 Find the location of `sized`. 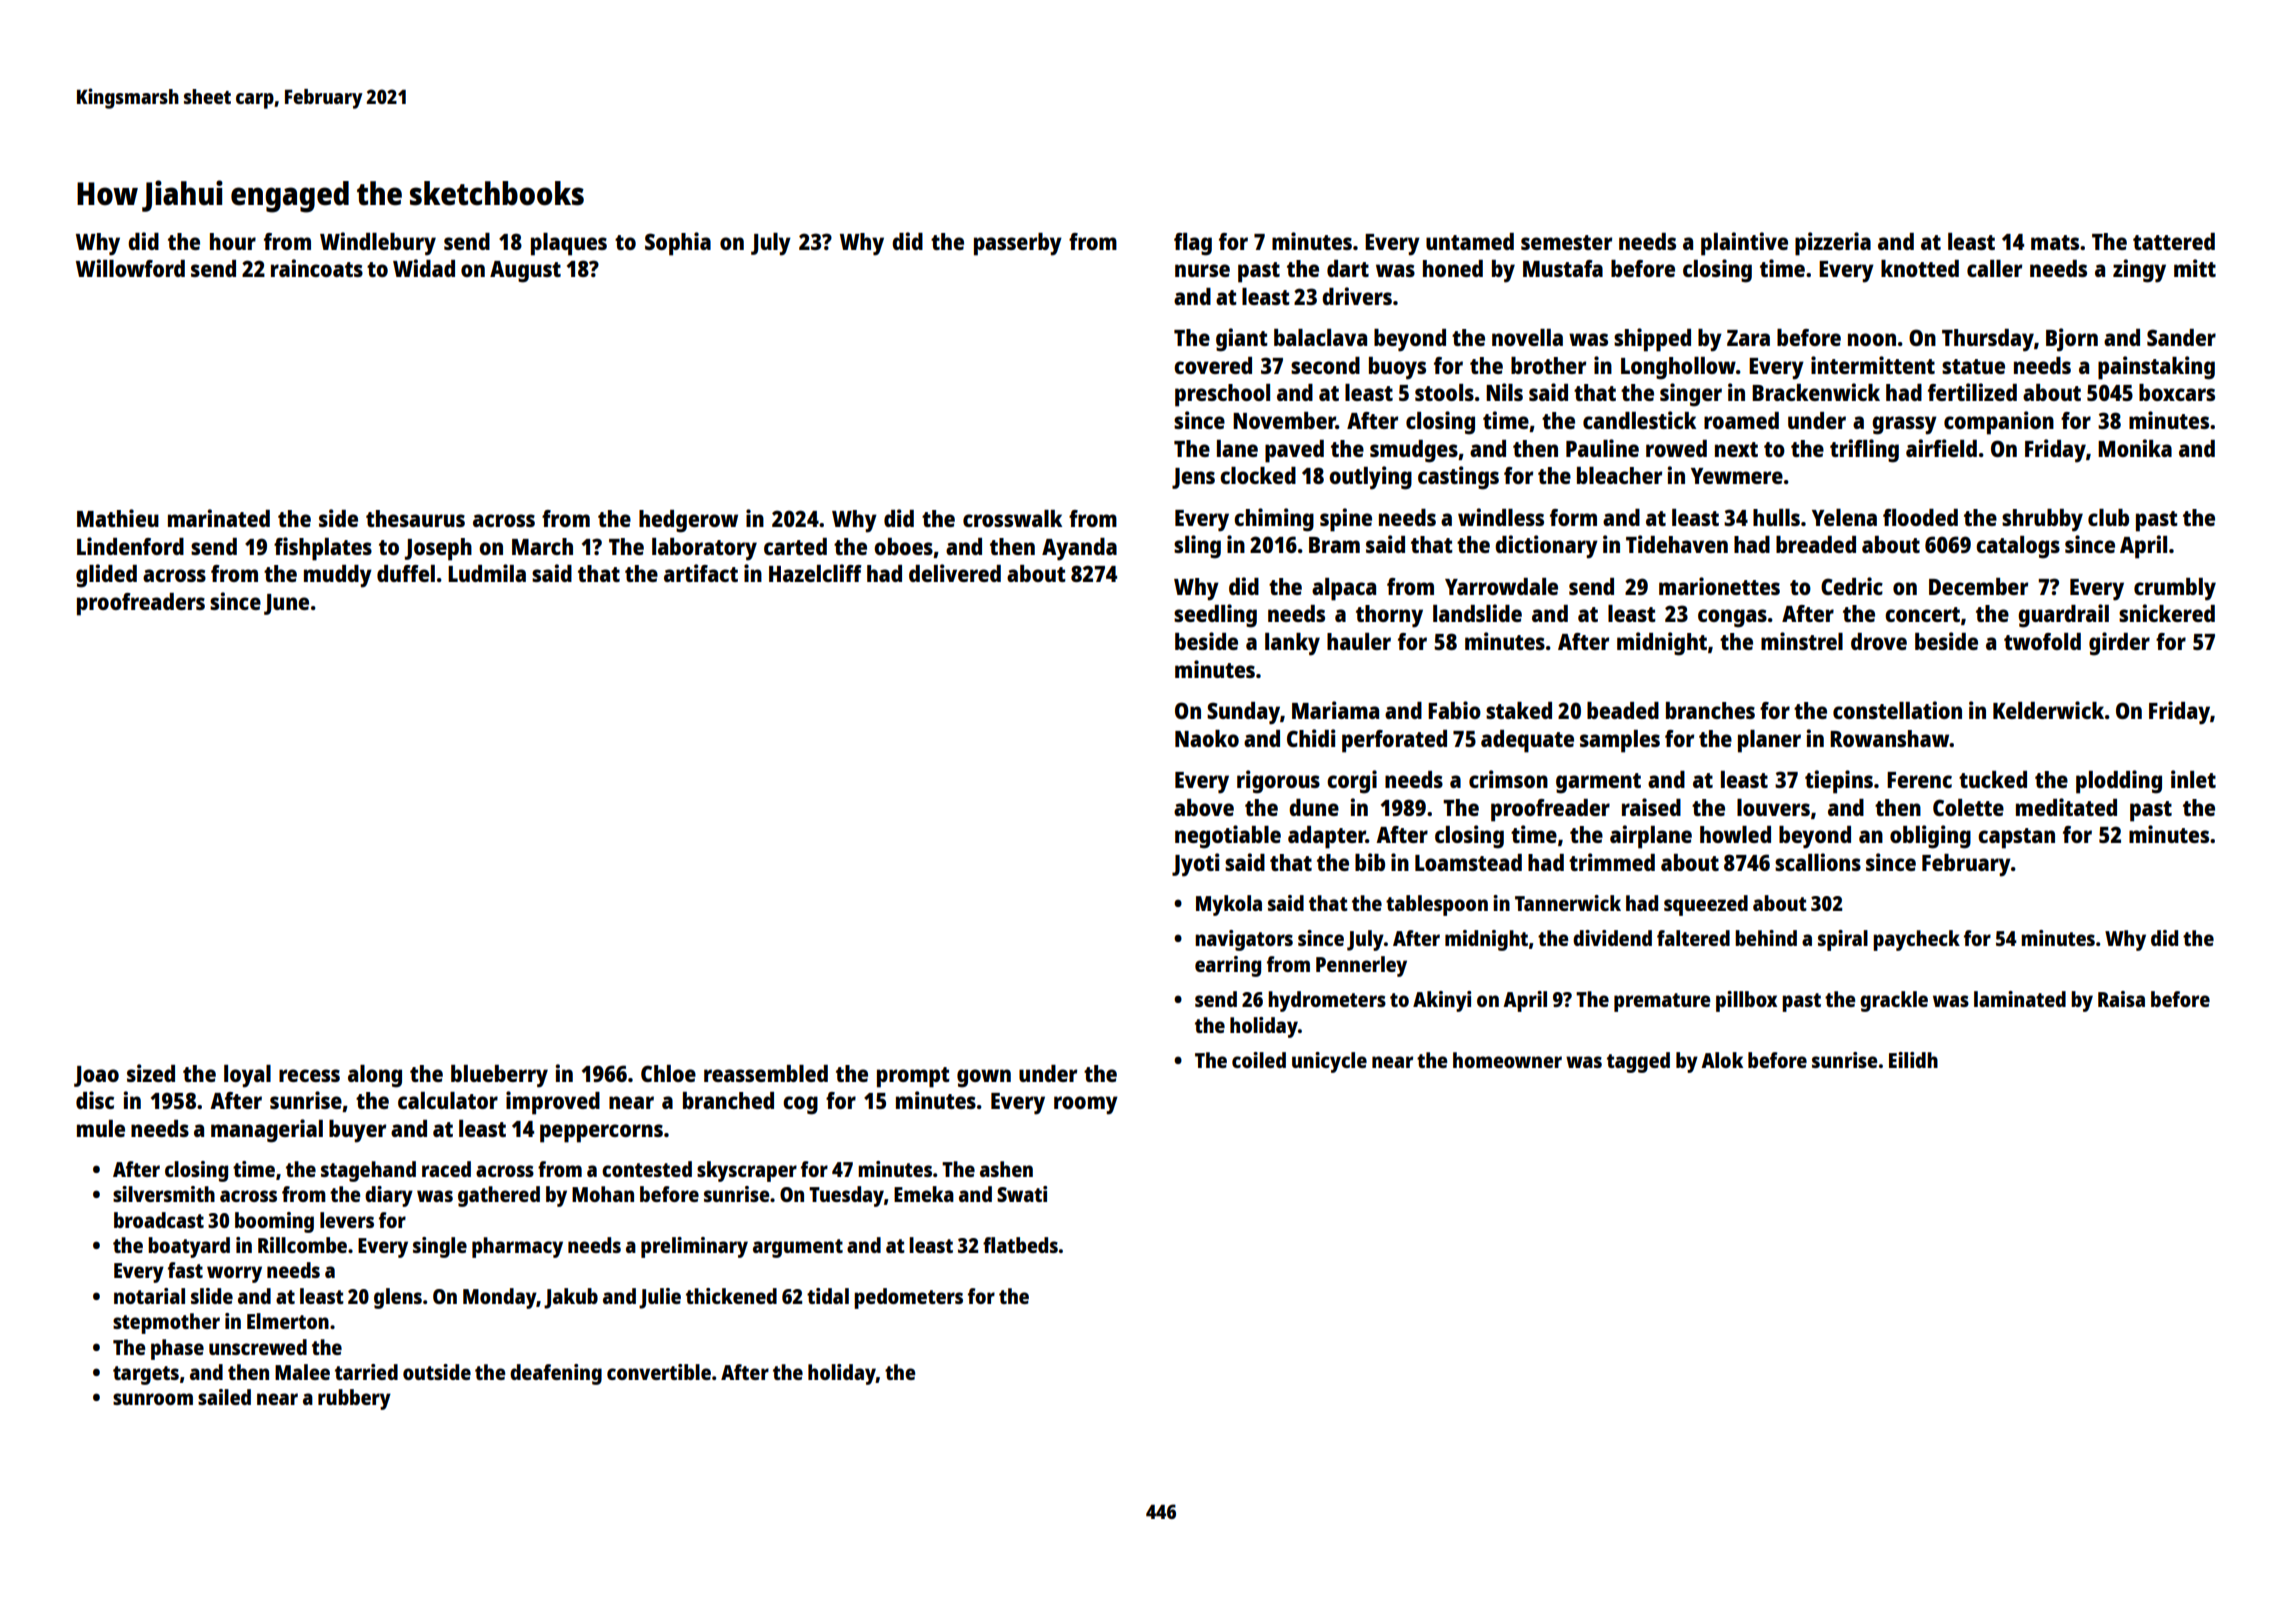

sized is located at coordinates (151, 1073).
